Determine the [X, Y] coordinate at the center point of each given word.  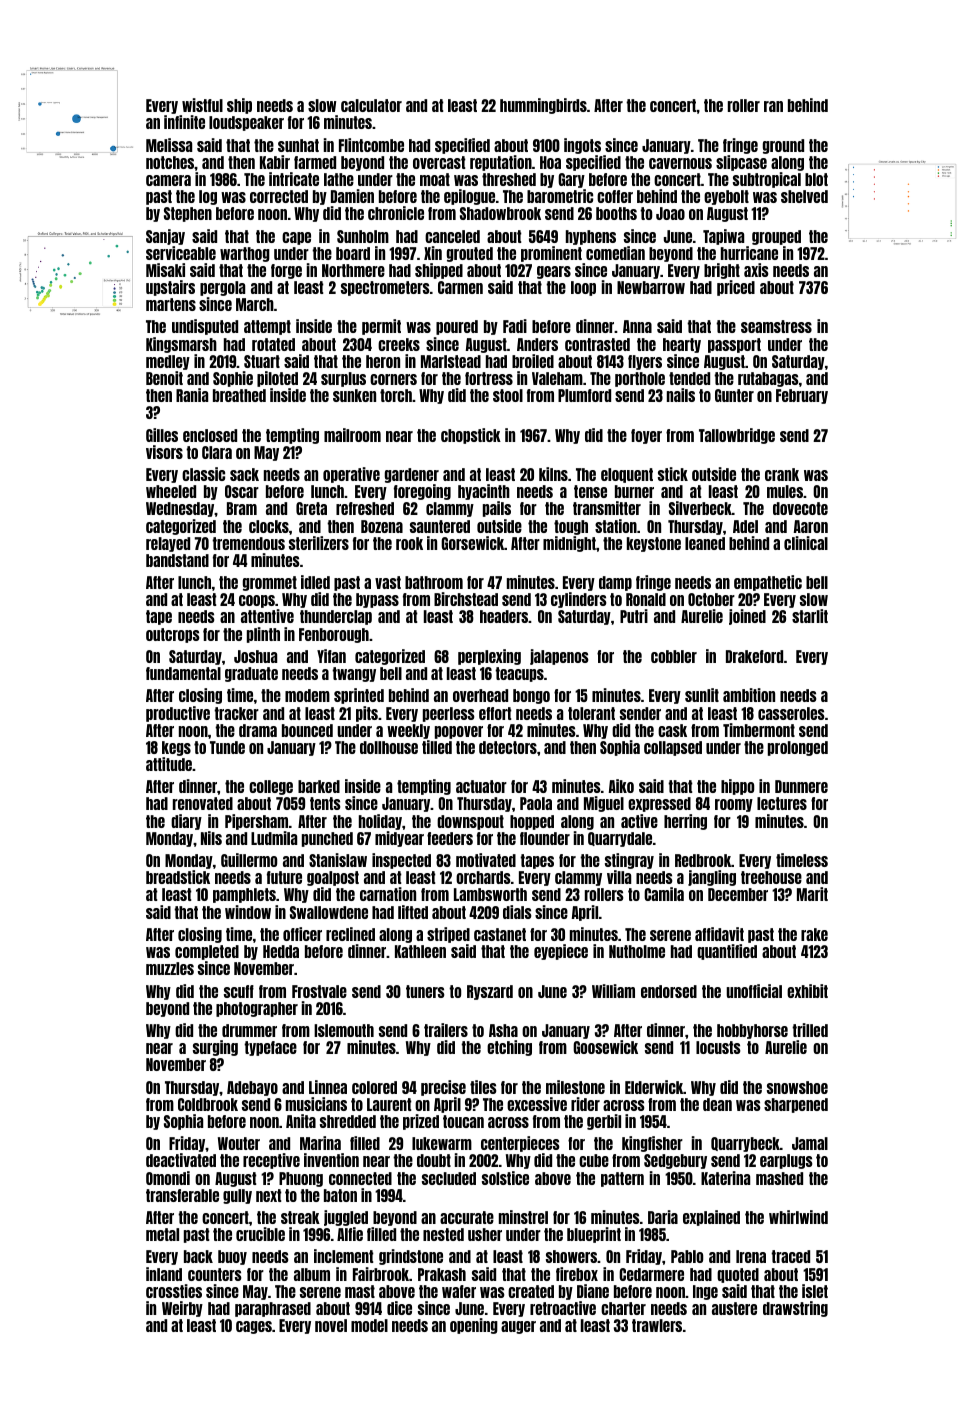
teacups [519, 674]
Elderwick [654, 1087]
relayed [168, 544]
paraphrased [273, 1309]
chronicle [396, 213]
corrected [279, 196]
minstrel [523, 1217]
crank [782, 474]
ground [783, 146]
